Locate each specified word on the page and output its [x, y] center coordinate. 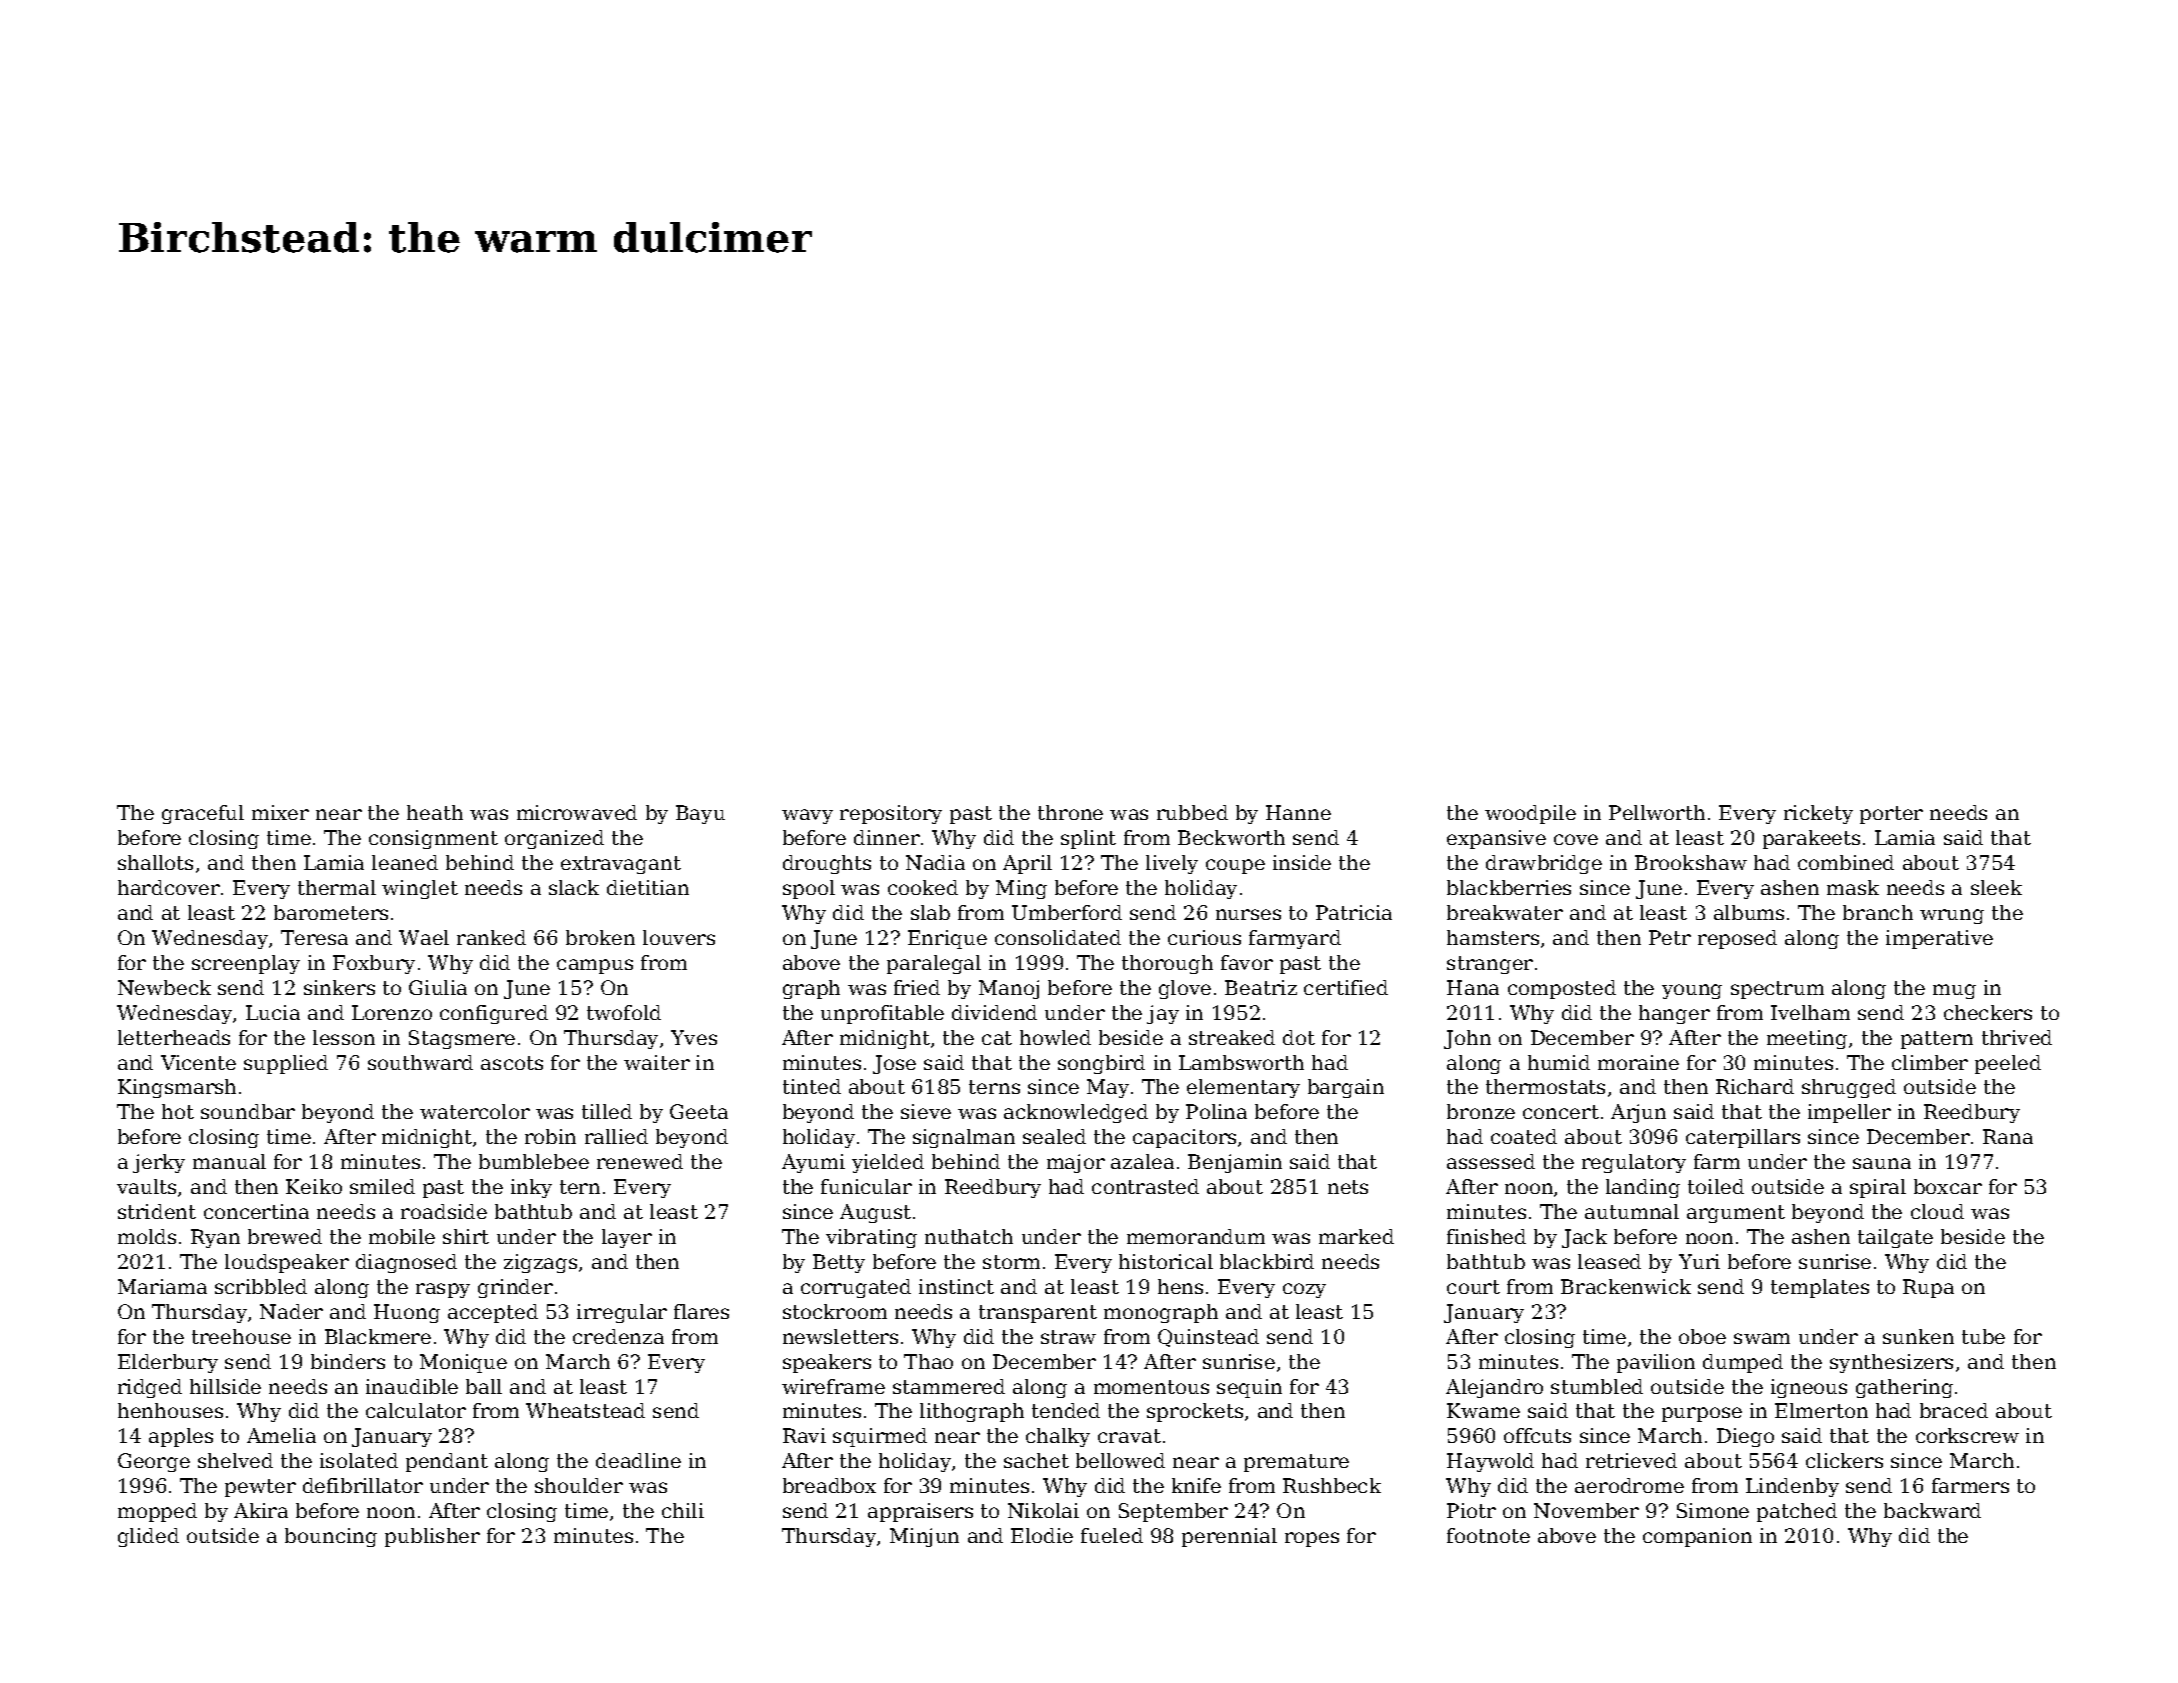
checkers [1988, 1012]
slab [930, 912]
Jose [894, 1064]
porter [1891, 815]
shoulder [579, 1485]
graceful [203, 814]
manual [229, 1161]
